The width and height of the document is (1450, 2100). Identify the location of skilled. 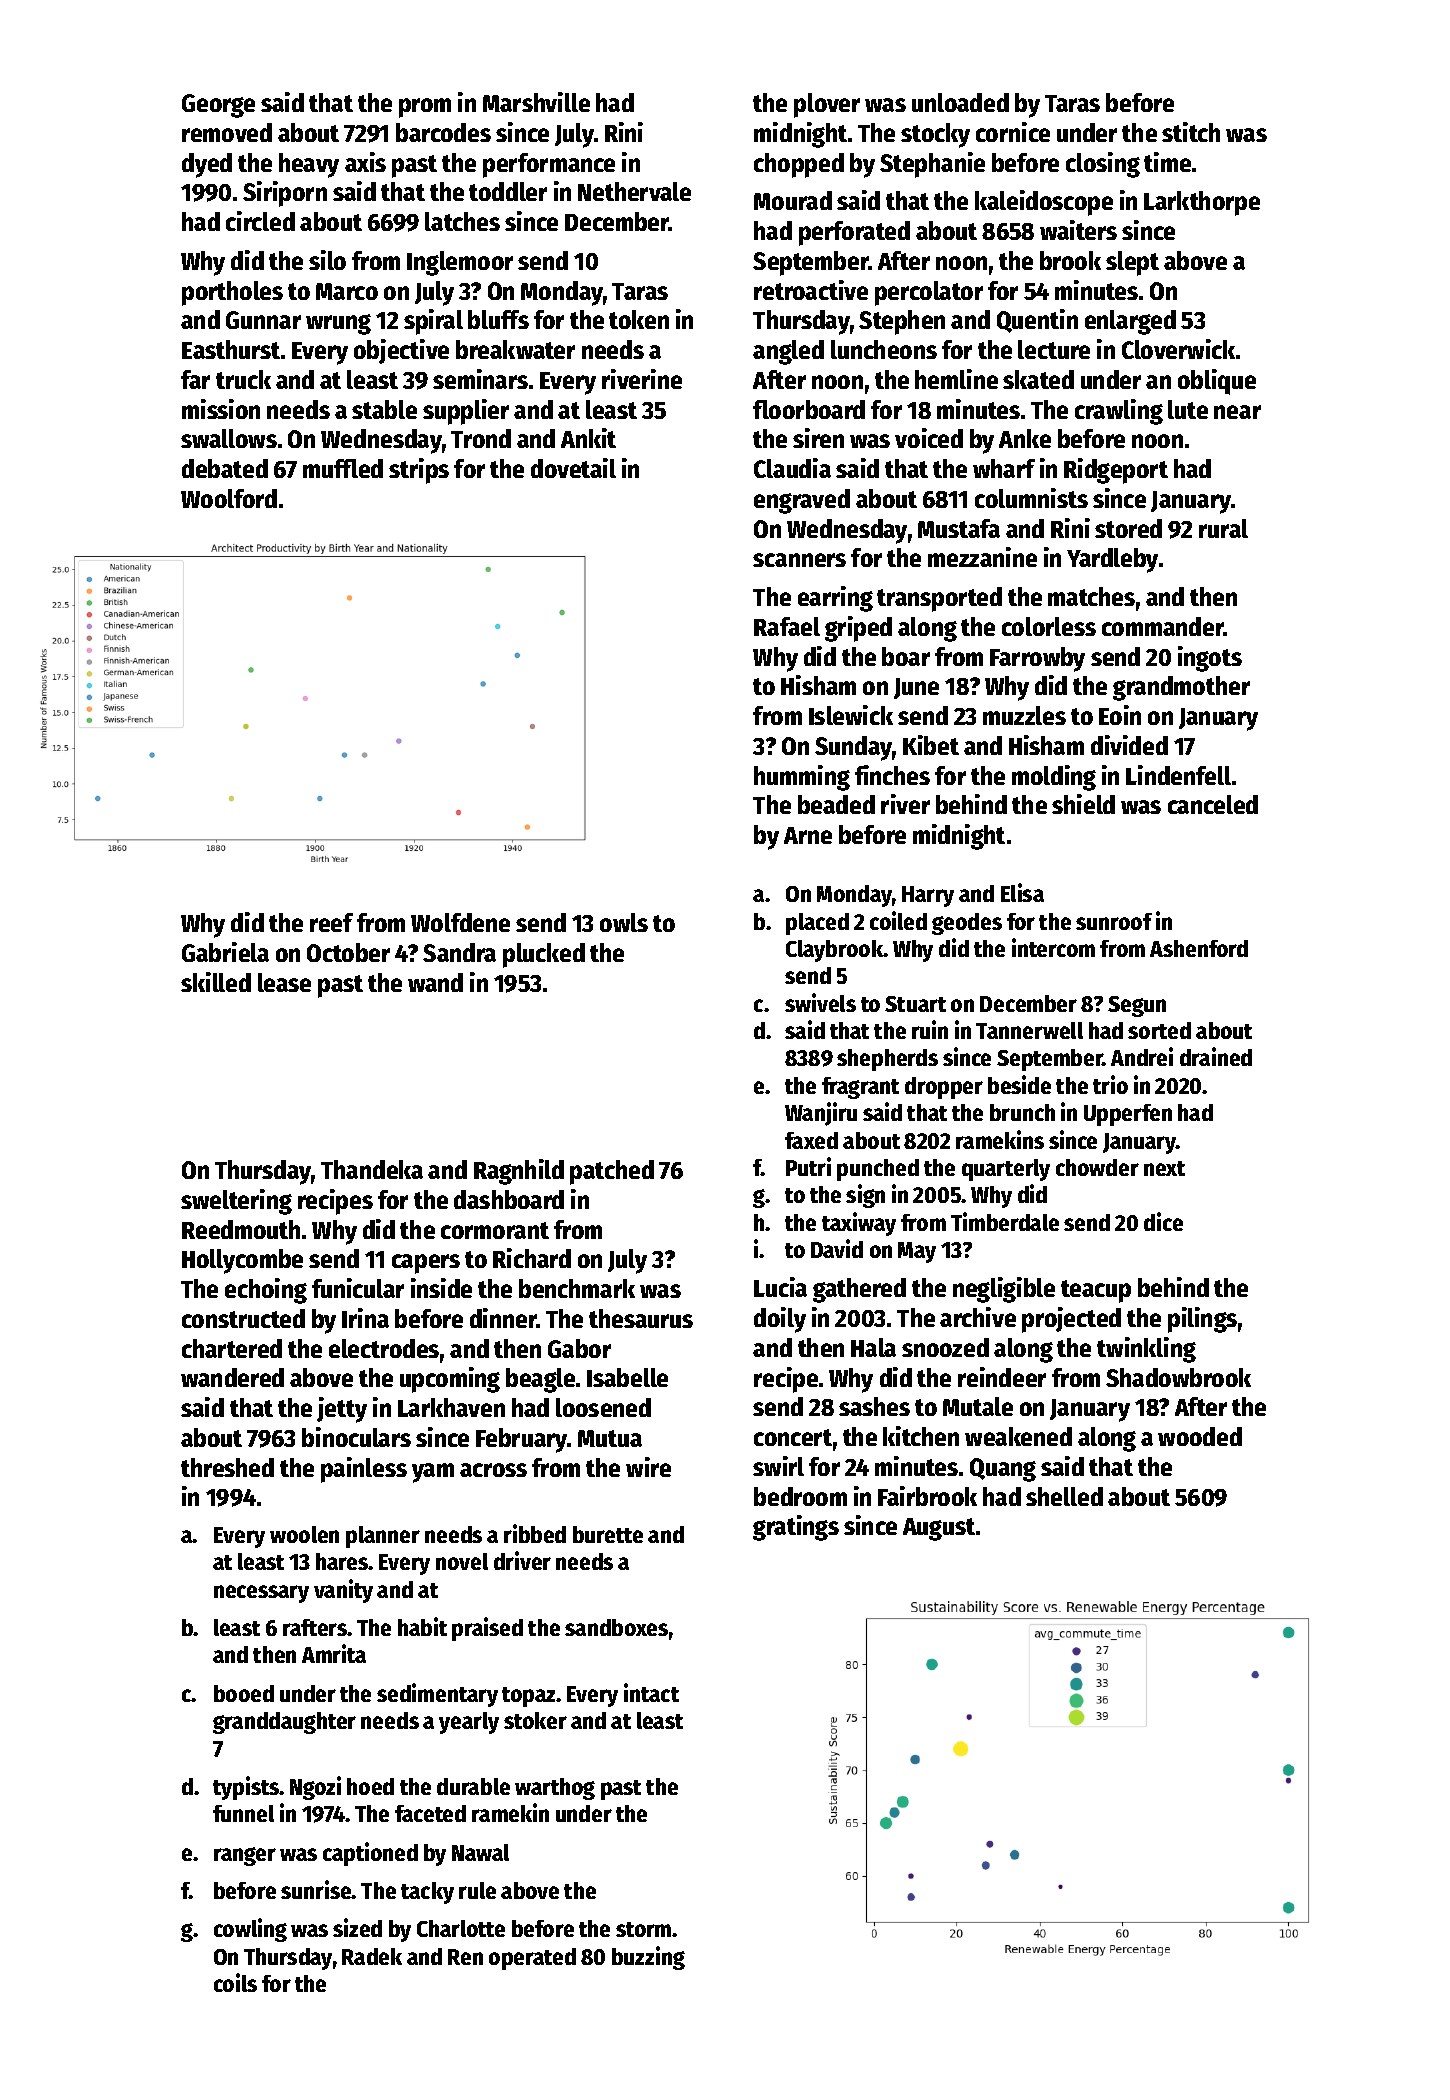
(216, 982).
